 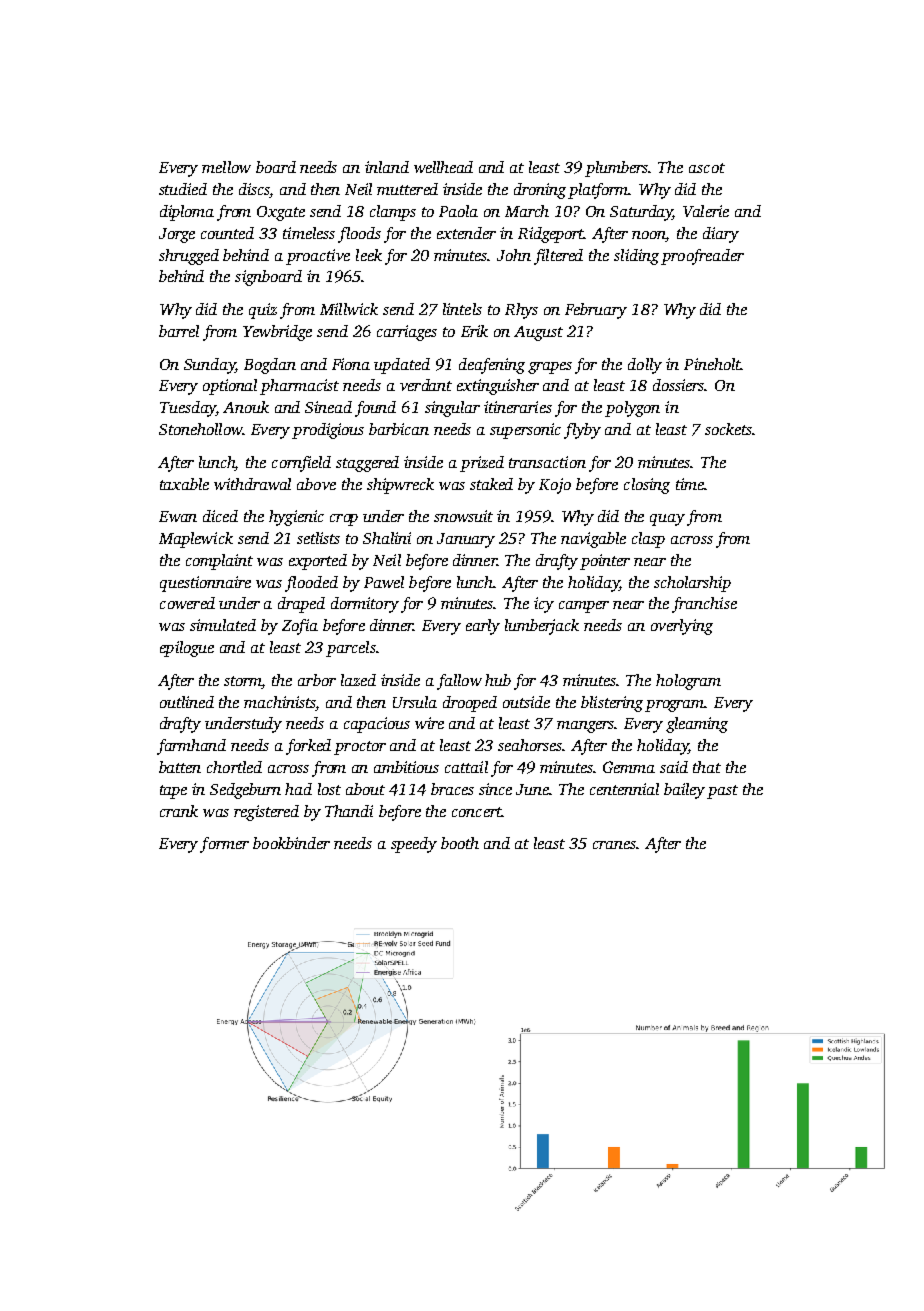 I want to click on closing, so click(x=647, y=486).
